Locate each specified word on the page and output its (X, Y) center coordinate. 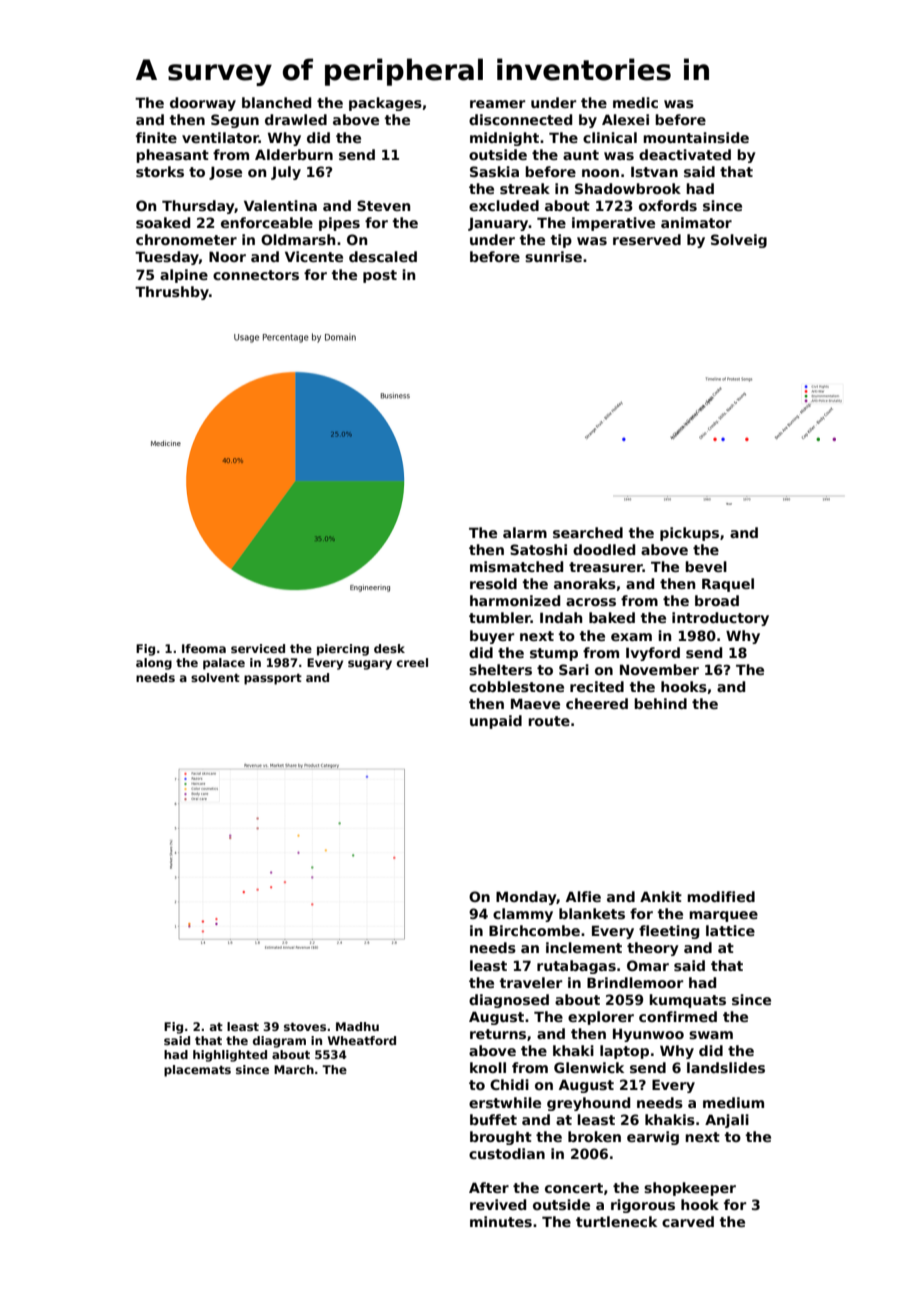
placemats (197, 1071)
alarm (525, 532)
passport (273, 679)
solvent (215, 677)
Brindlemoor (635, 982)
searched (588, 532)
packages (385, 104)
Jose (225, 173)
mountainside (696, 137)
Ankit (661, 896)
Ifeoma (204, 648)
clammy (523, 915)
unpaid (496, 722)
